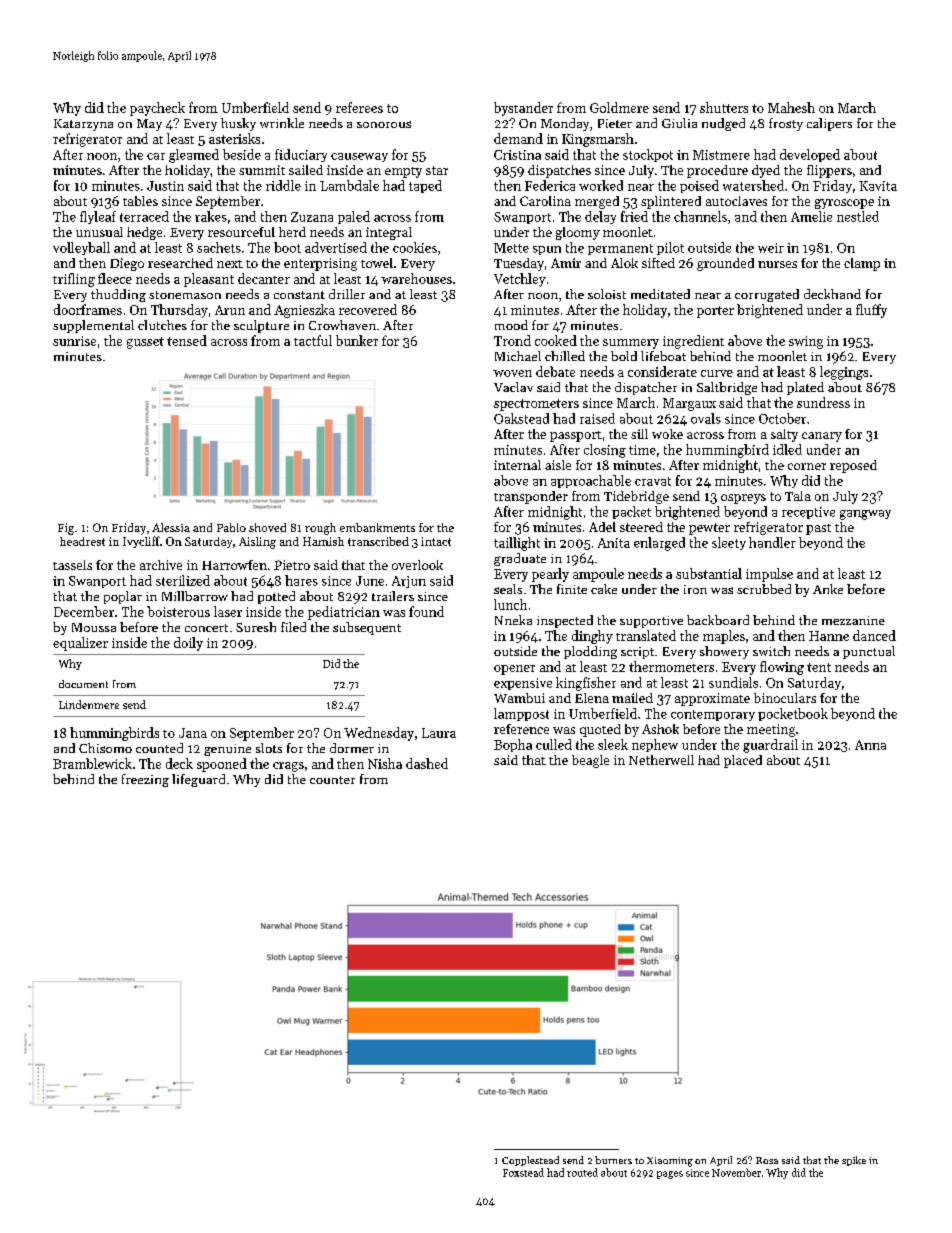 Image resolution: width=952 pixels, height=1233 pixels. Describe the element at coordinates (582, 1172) in the image. I see `routed` at that location.
